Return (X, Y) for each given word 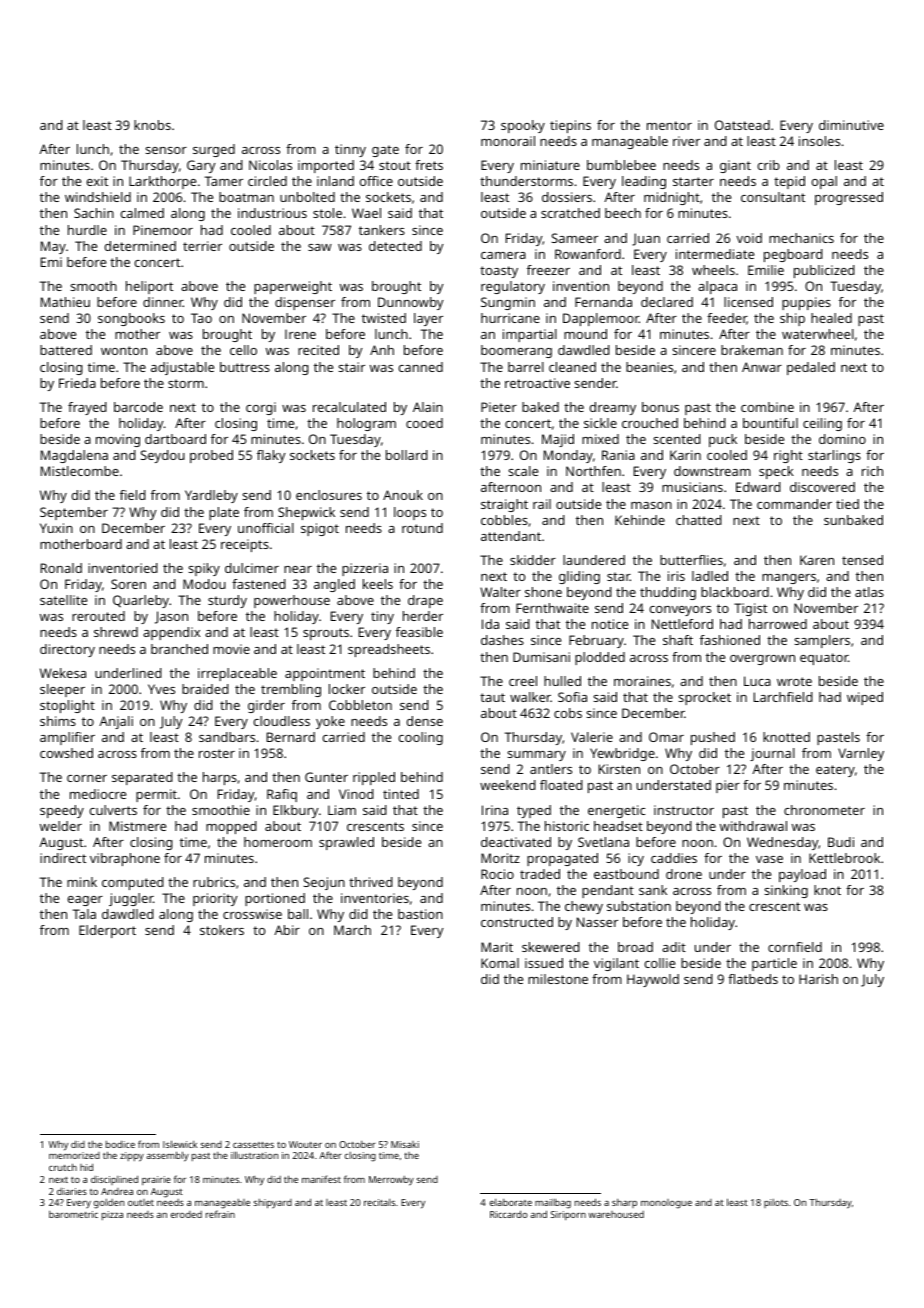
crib (769, 165)
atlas (869, 592)
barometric (73, 1214)
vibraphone (125, 859)
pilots (776, 1203)
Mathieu (65, 302)
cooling (421, 738)
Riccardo (509, 1214)
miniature (550, 165)
